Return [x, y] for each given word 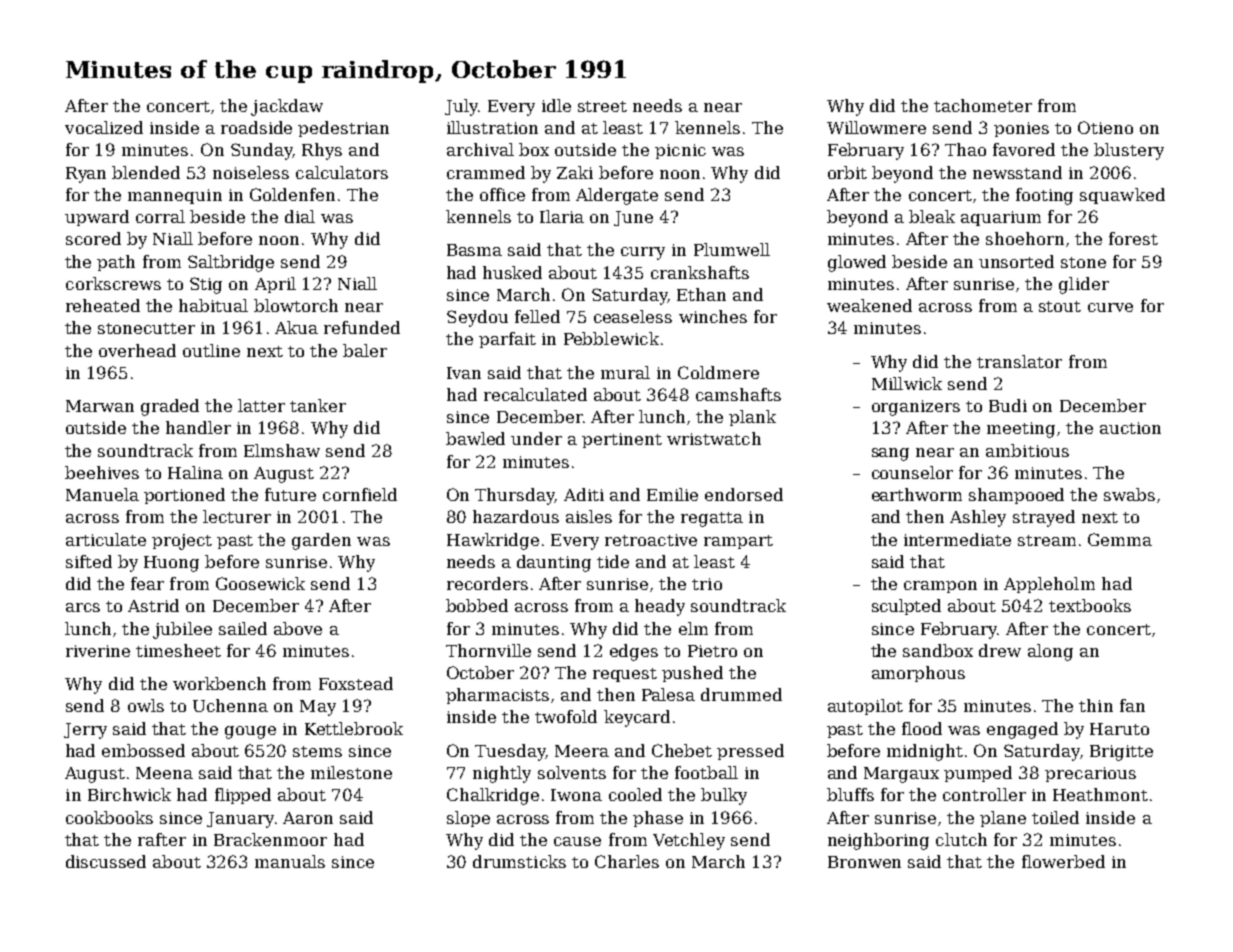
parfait [507, 340]
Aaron [308, 818]
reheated [103, 305]
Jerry [85, 731]
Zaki [575, 172]
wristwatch [714, 438]
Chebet [682, 750]
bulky [724, 796]
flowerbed [1063, 861]
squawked [1122, 196]
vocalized [104, 127]
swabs [1129, 494]
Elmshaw [282, 450]
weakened [869, 305]
